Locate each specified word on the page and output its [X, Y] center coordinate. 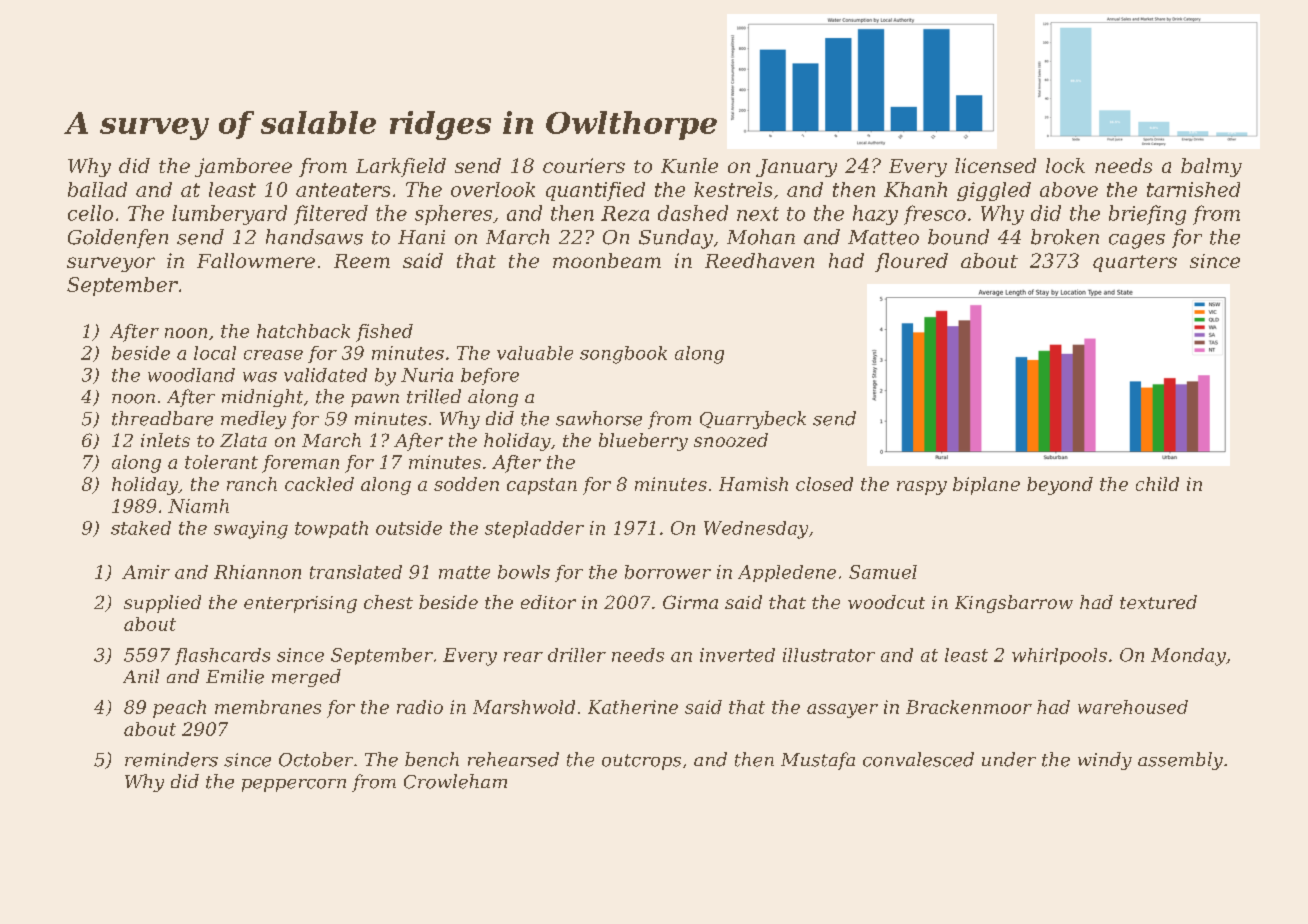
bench [432, 759]
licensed [995, 165]
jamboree [243, 167]
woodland [191, 375]
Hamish [753, 484]
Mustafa [818, 761]
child [1157, 484]
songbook [623, 355]
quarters [1135, 263]
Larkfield [401, 167]
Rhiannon [257, 572]
